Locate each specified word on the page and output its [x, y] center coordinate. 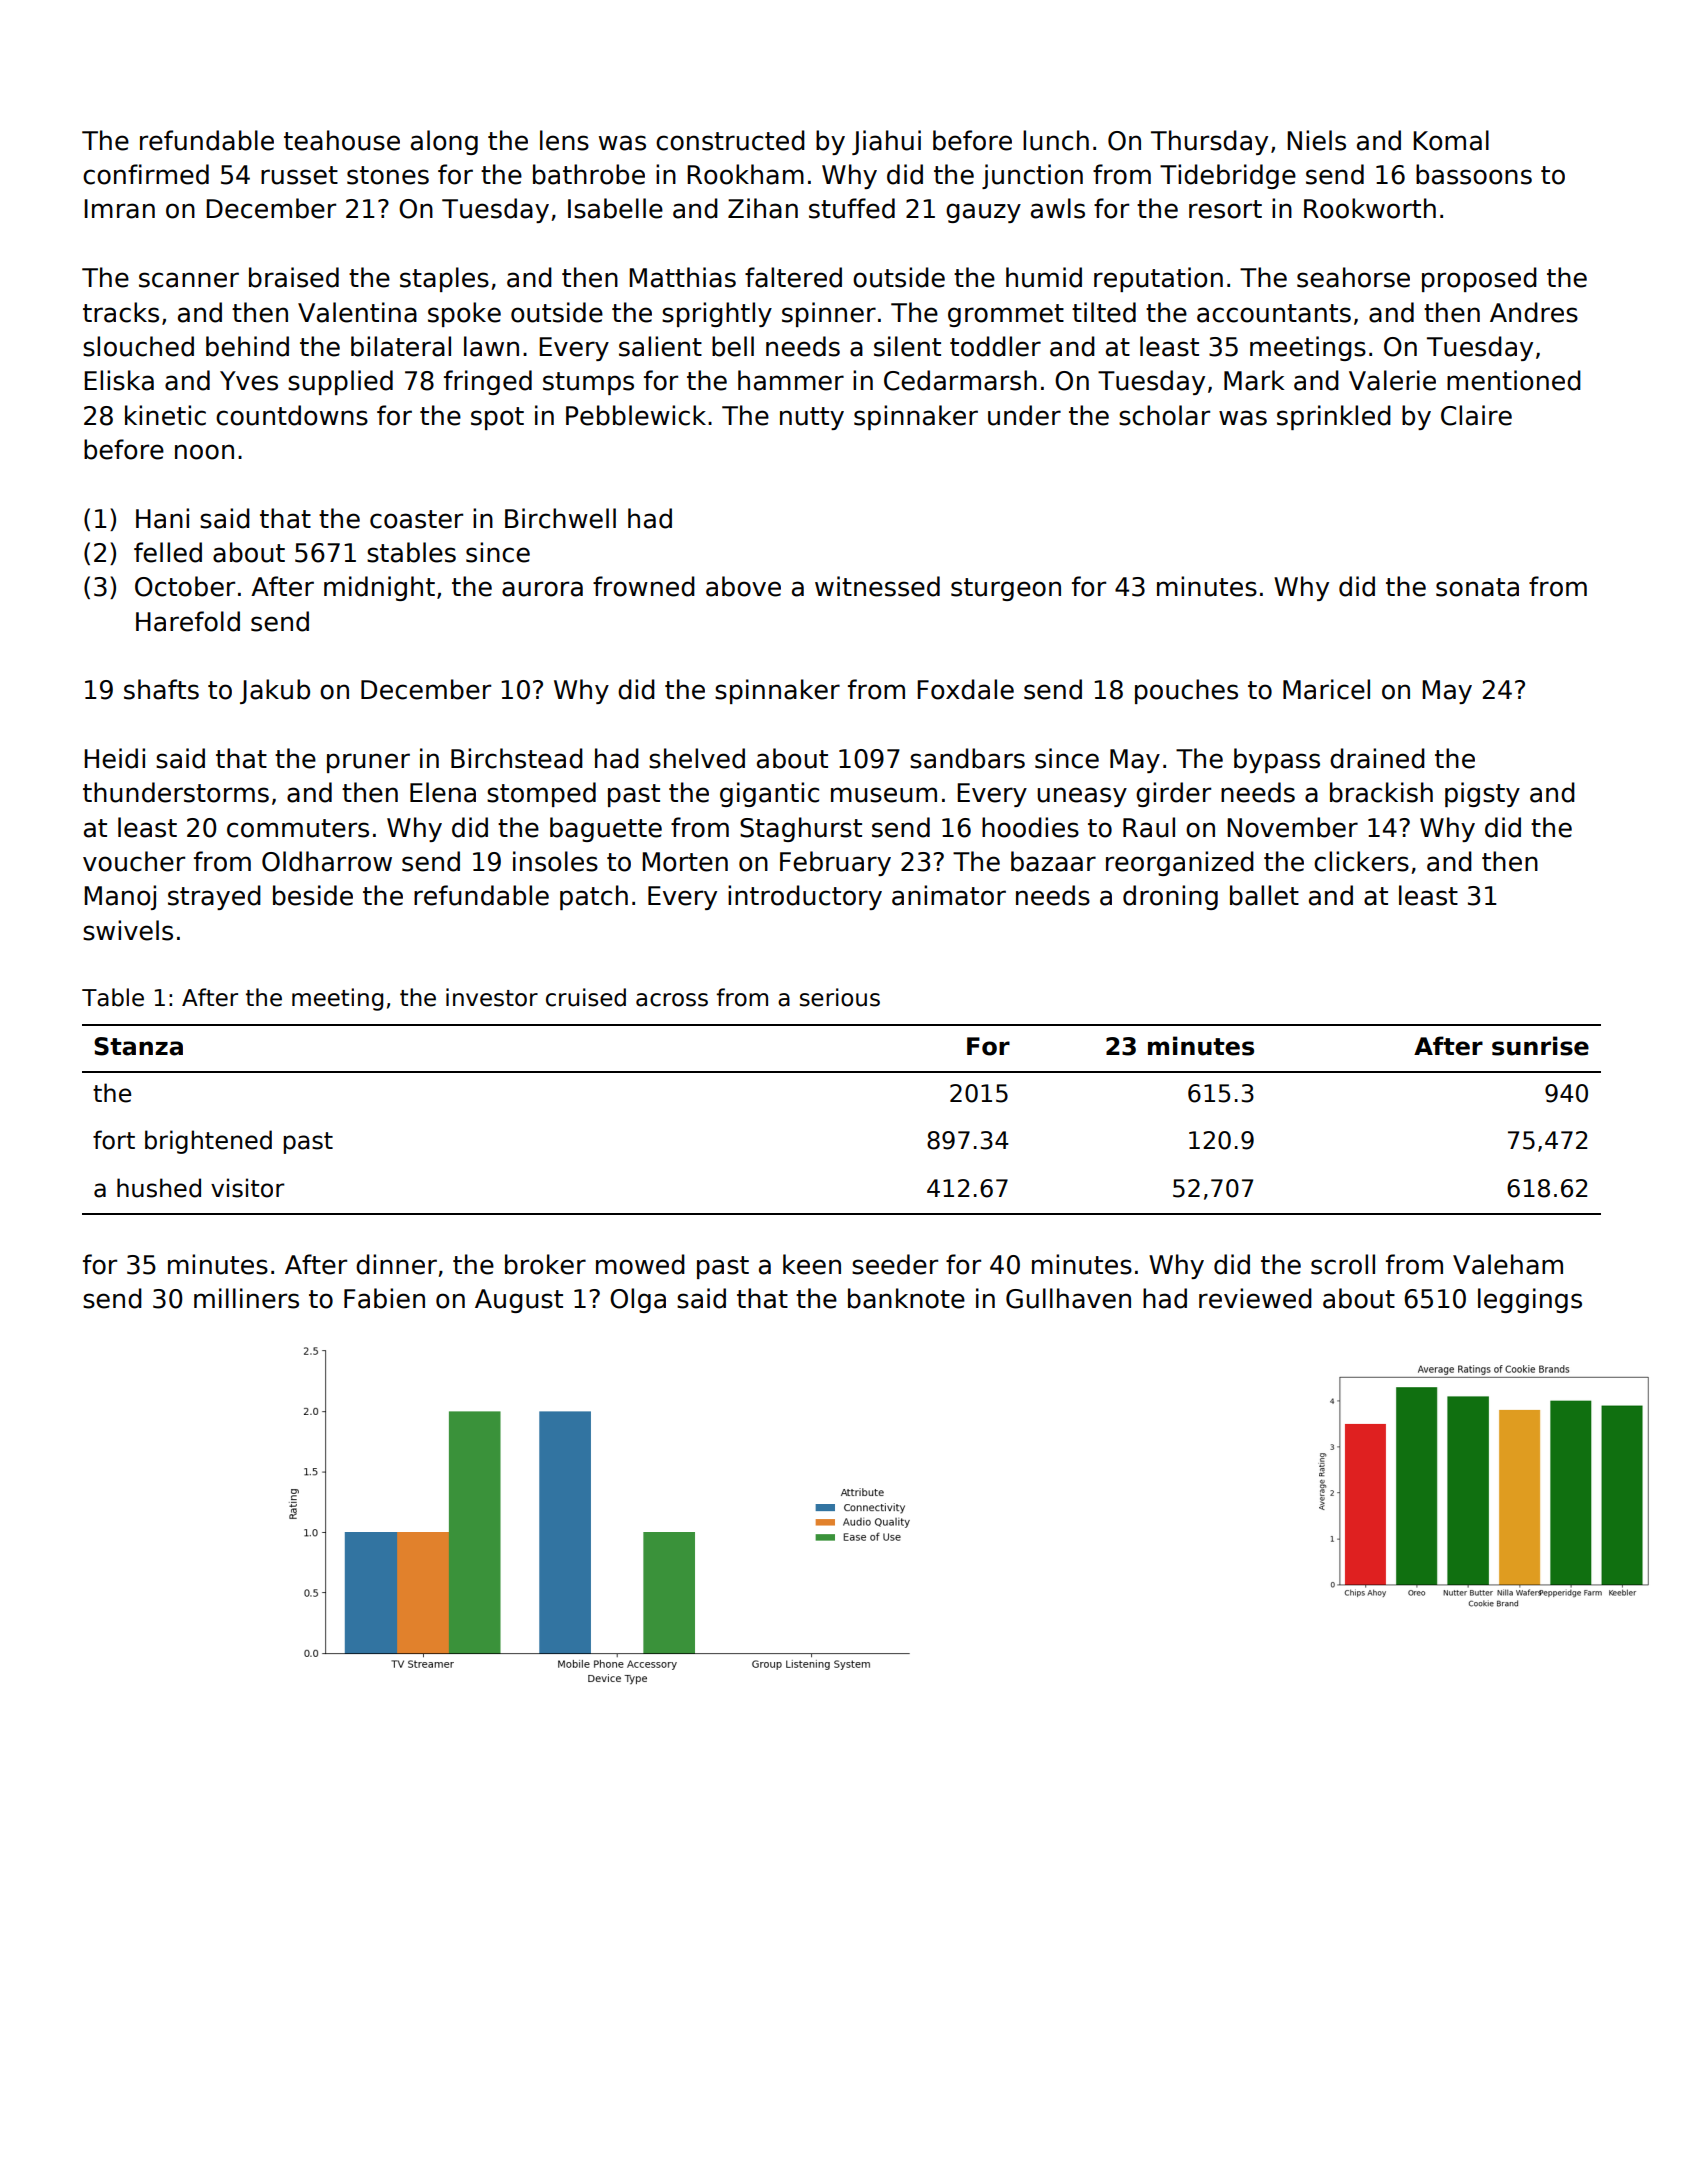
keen [812, 1264]
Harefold [188, 621]
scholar [1164, 415]
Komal [1451, 140]
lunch [1056, 140]
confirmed [146, 174]
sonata [1477, 587]
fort [114, 1140]
